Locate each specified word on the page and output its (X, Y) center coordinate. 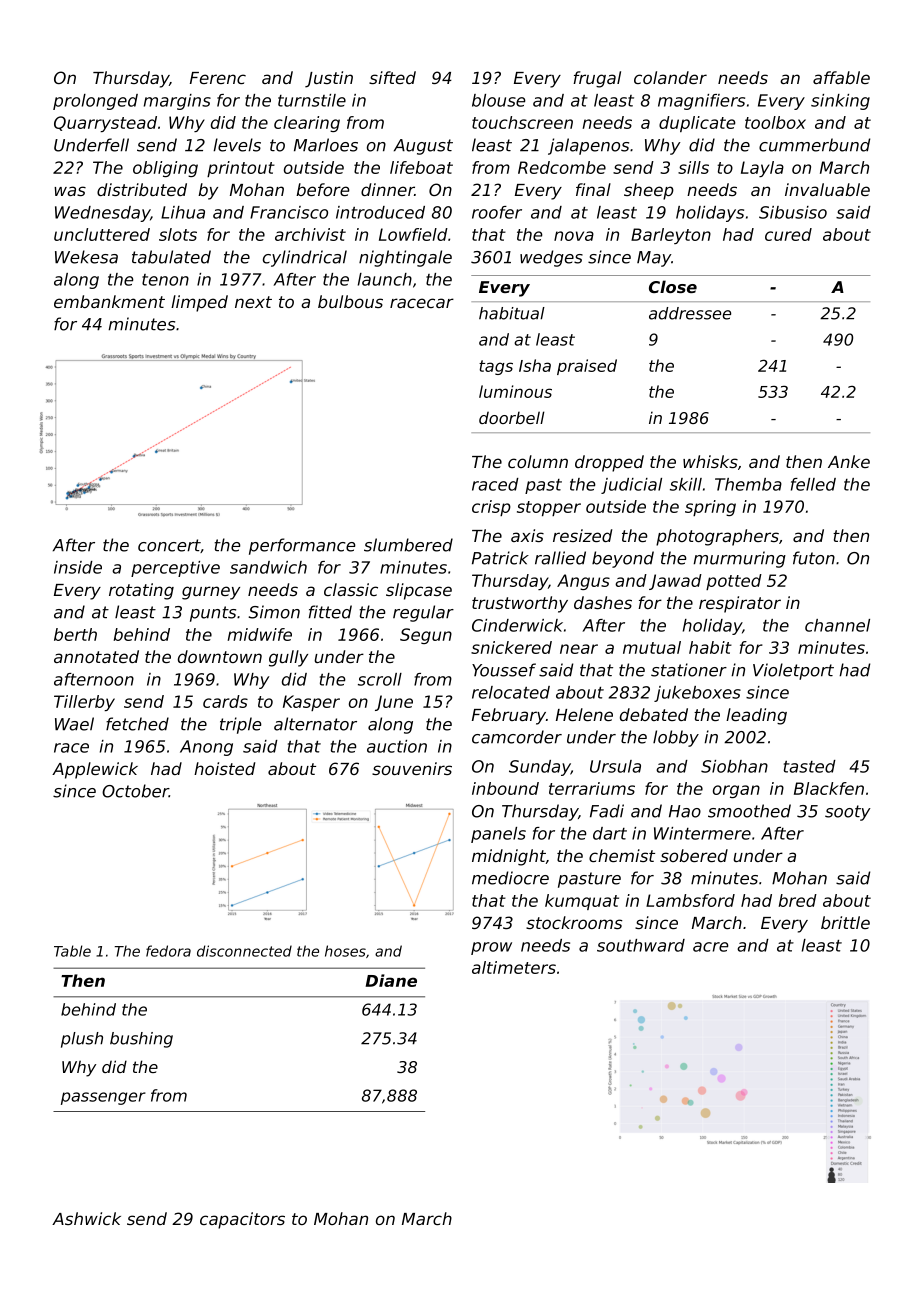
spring (710, 508)
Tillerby (84, 703)
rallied (560, 558)
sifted (392, 77)
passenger (103, 1098)
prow (491, 948)
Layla (762, 169)
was (70, 191)
